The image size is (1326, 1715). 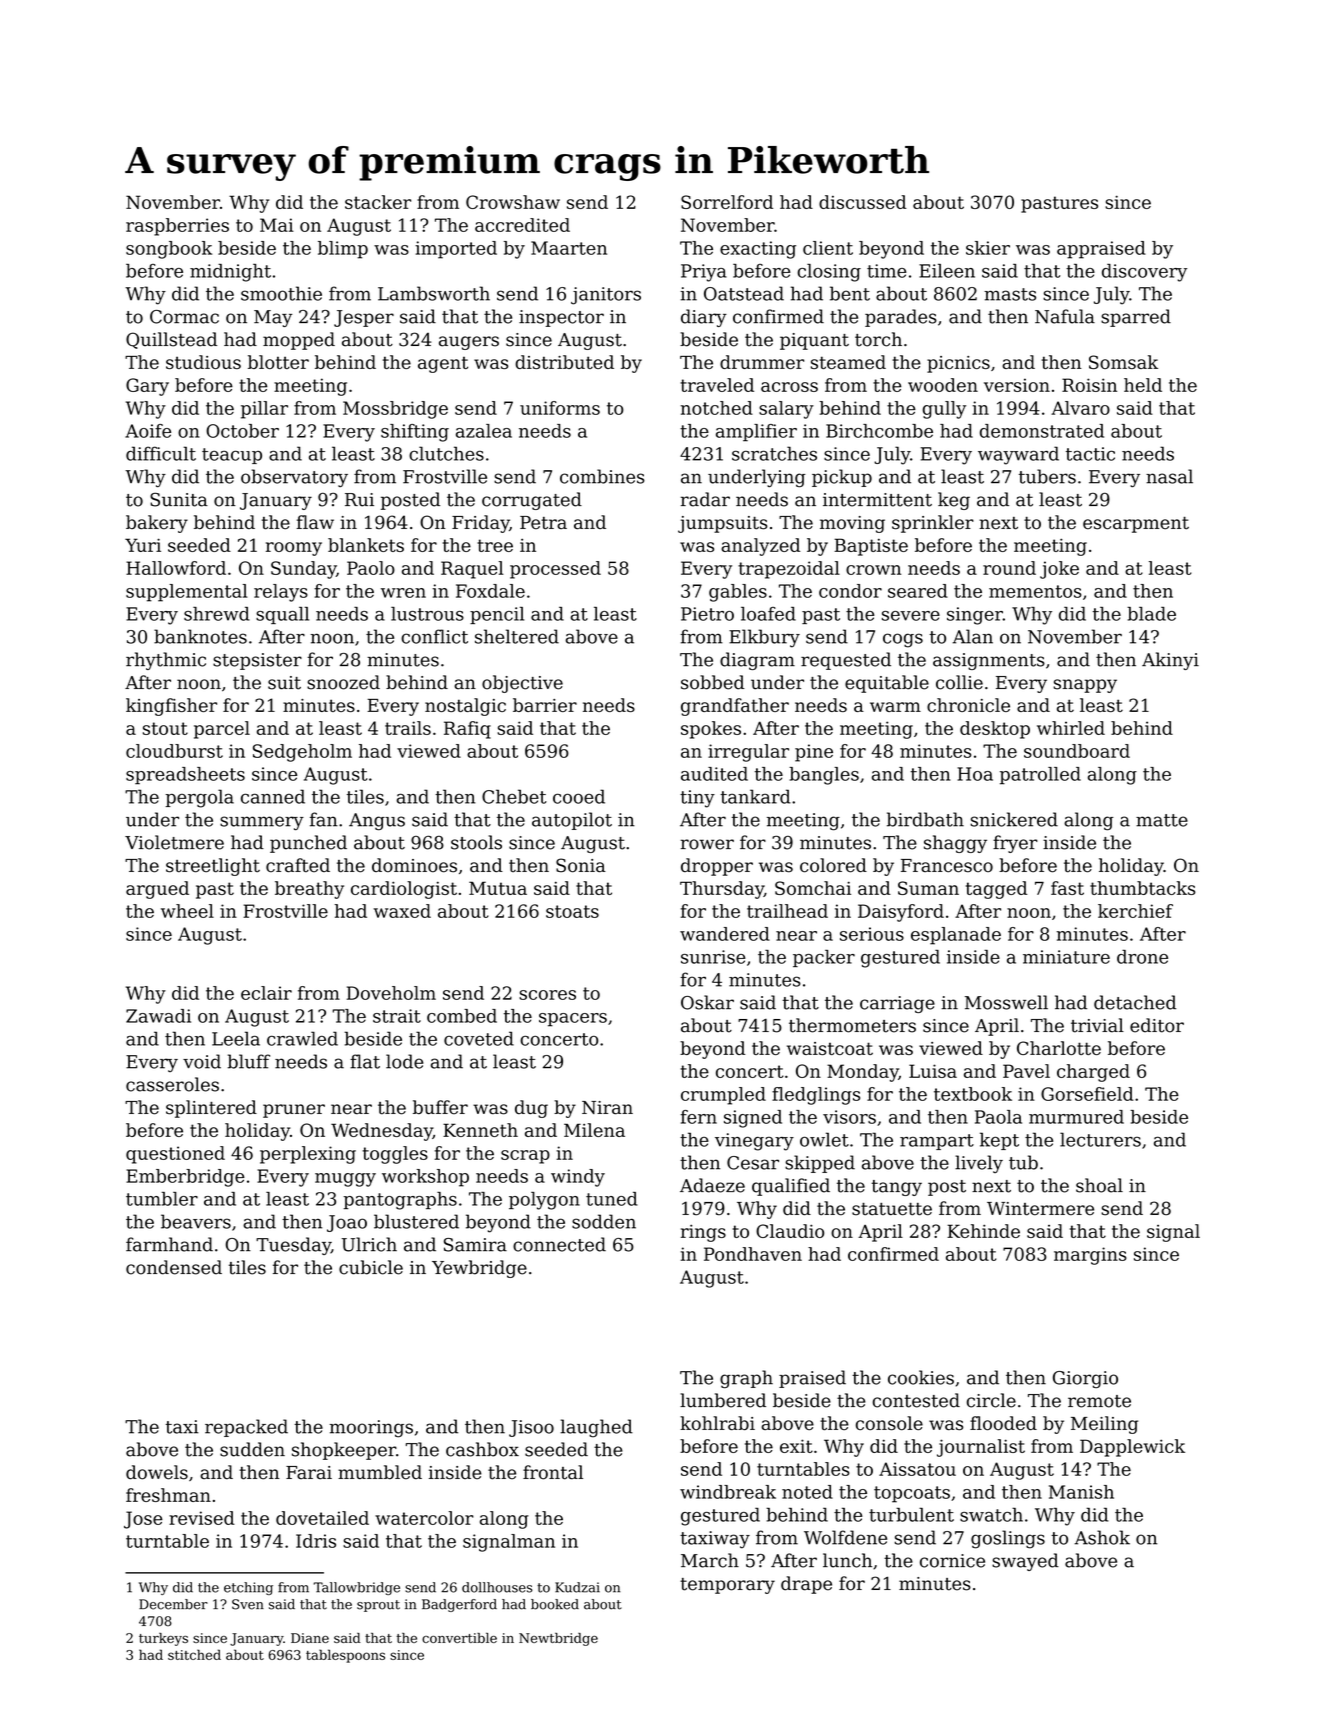 What do you see at coordinates (612, 1199) in the screenshot?
I see `tuned` at bounding box center [612, 1199].
